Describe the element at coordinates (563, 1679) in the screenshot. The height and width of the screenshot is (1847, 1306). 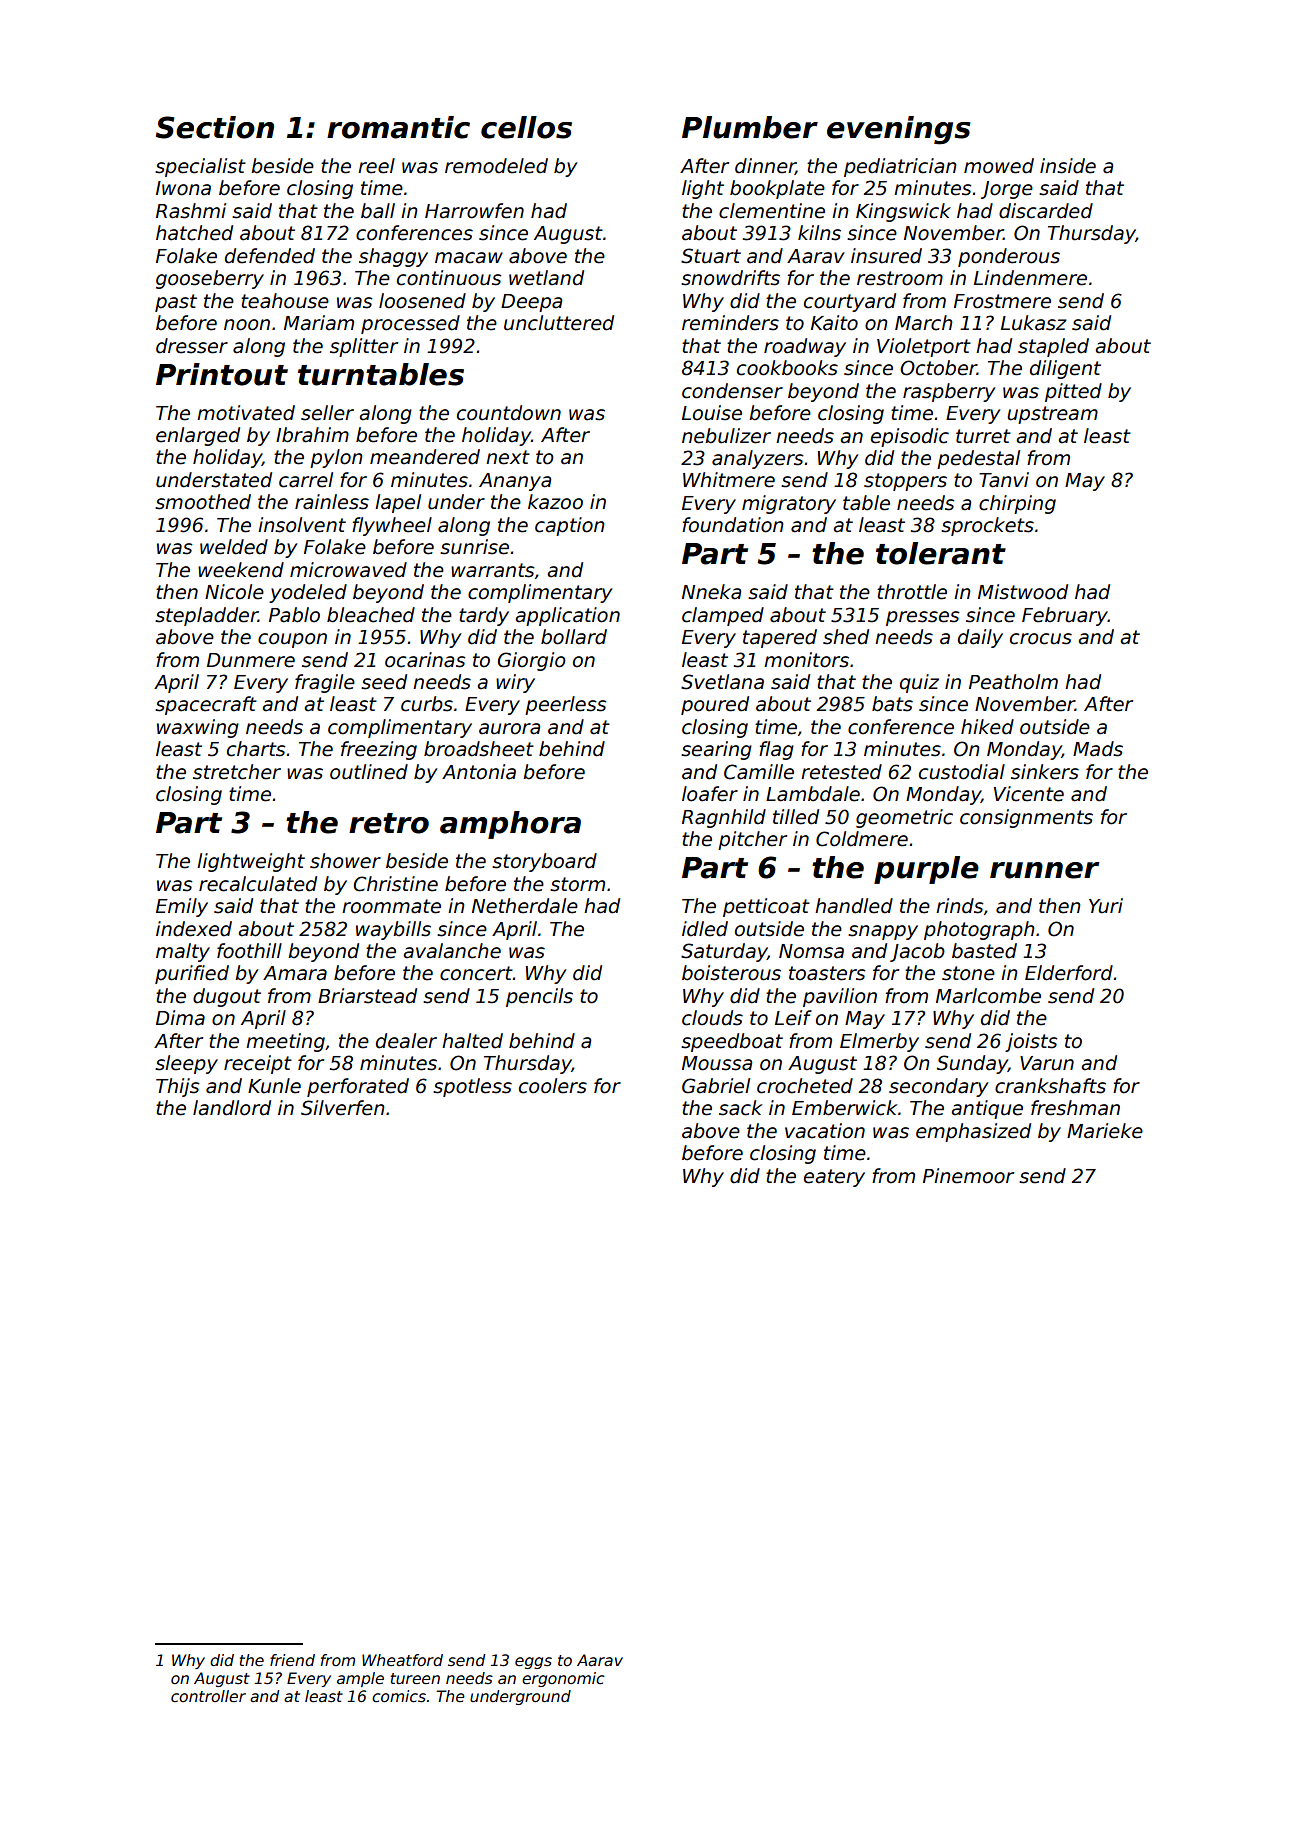
I see `ergonomic` at that location.
